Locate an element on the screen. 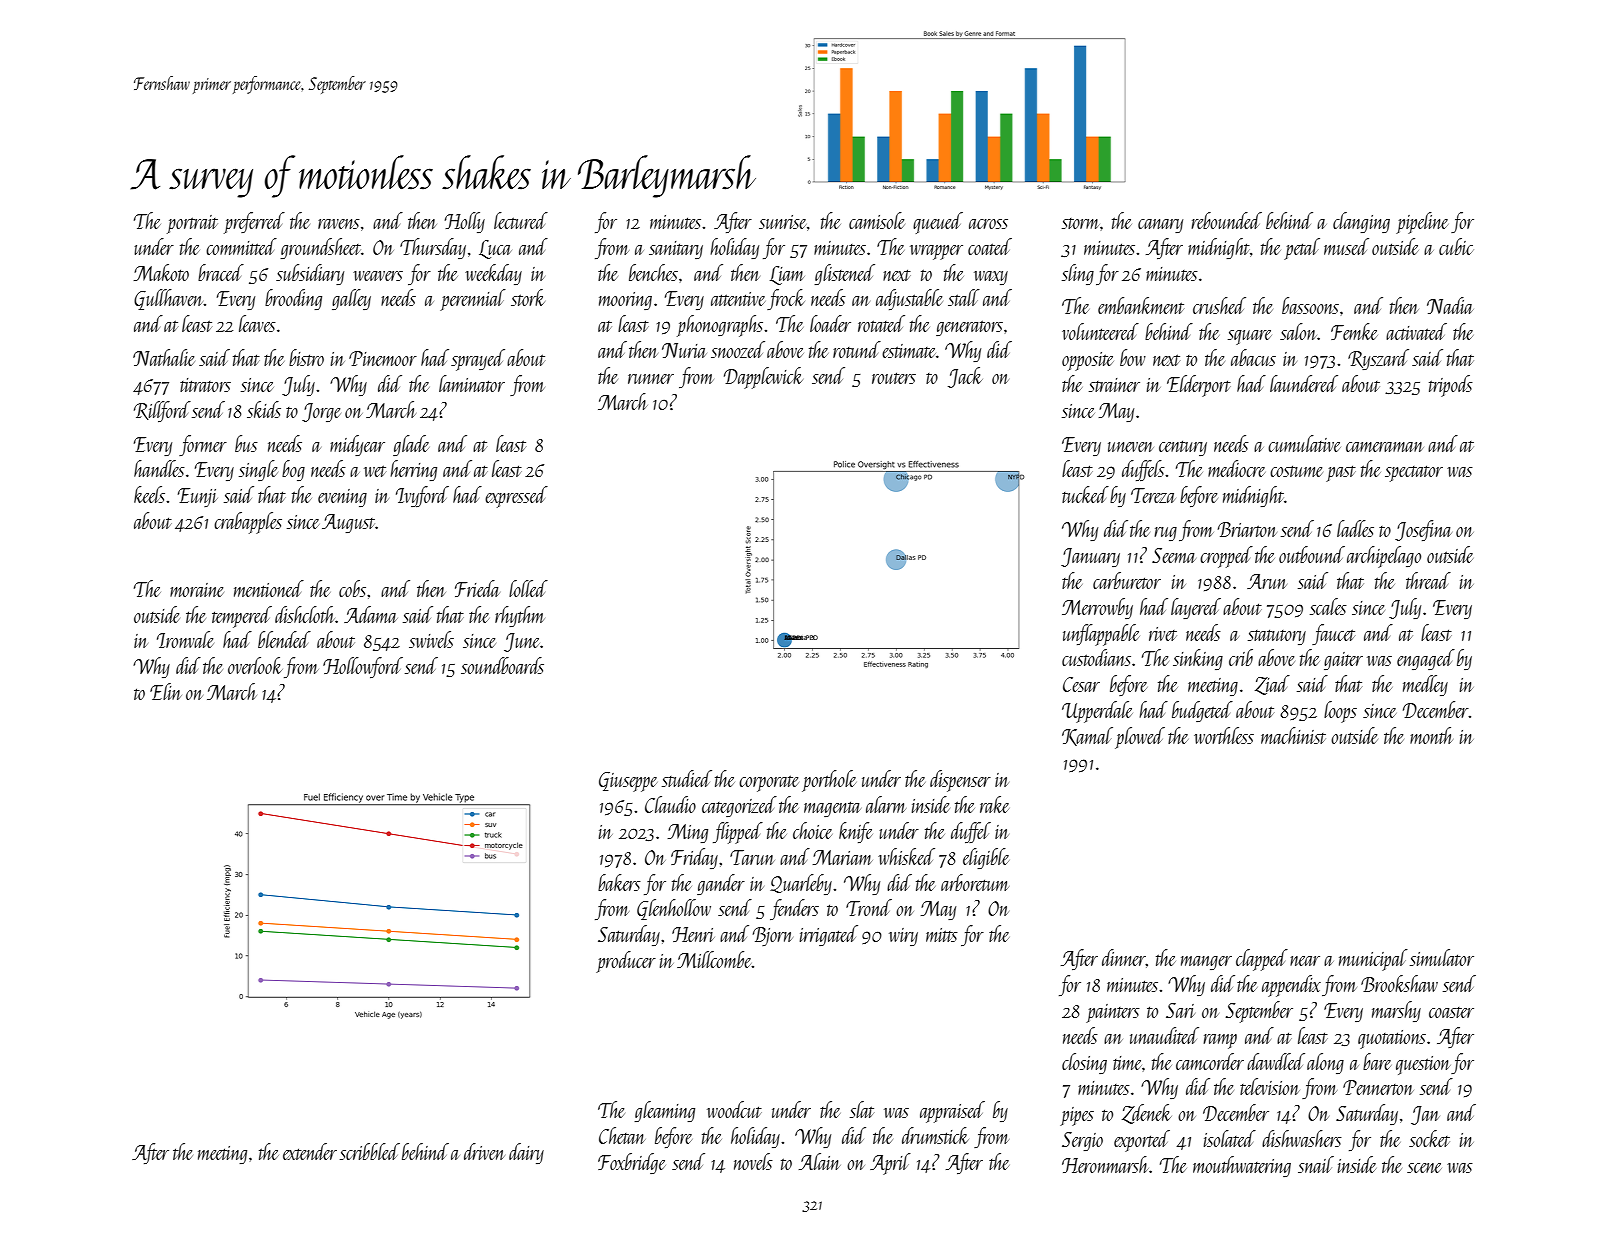  machinist is located at coordinates (1293, 735).
